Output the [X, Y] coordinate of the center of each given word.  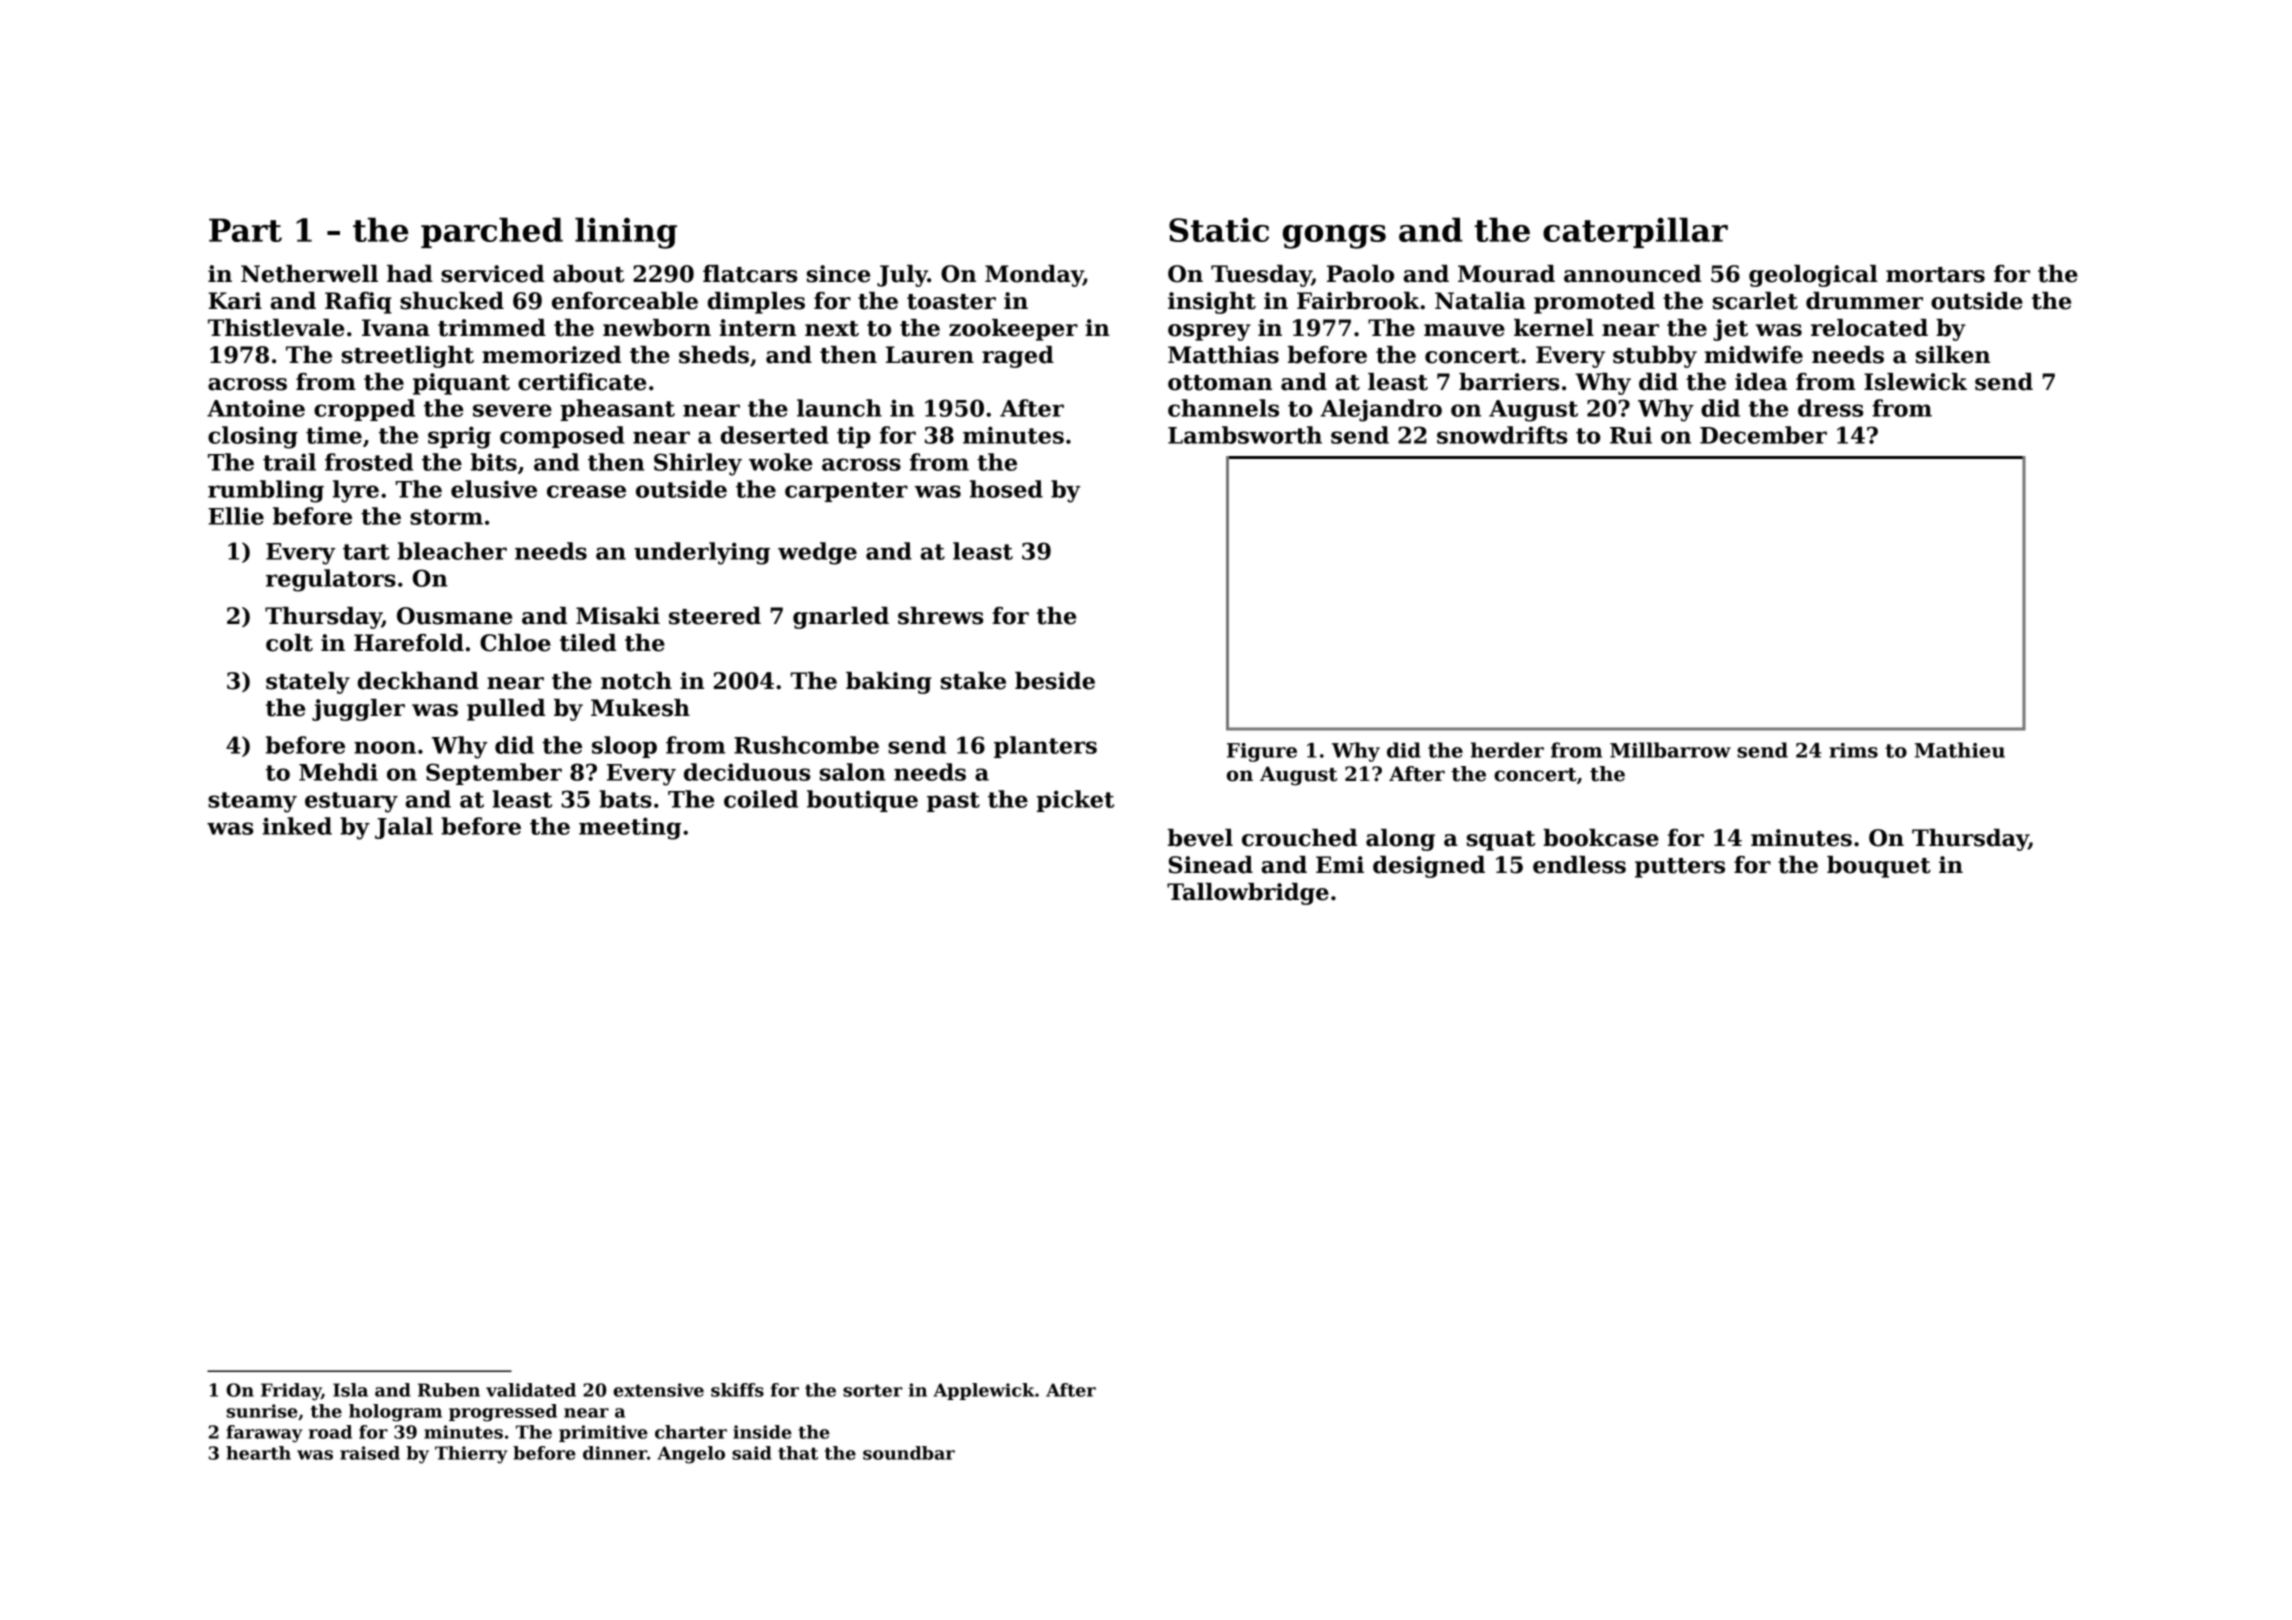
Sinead [1211, 865]
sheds [714, 355]
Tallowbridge [1248, 894]
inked [297, 826]
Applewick [984, 1391]
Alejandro [1381, 410]
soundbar [909, 1453]
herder [1507, 750]
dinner [615, 1453]
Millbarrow [1670, 750]
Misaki [618, 616]
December [1763, 435]
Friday [291, 1392]
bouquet [1879, 867]
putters [1680, 868]
